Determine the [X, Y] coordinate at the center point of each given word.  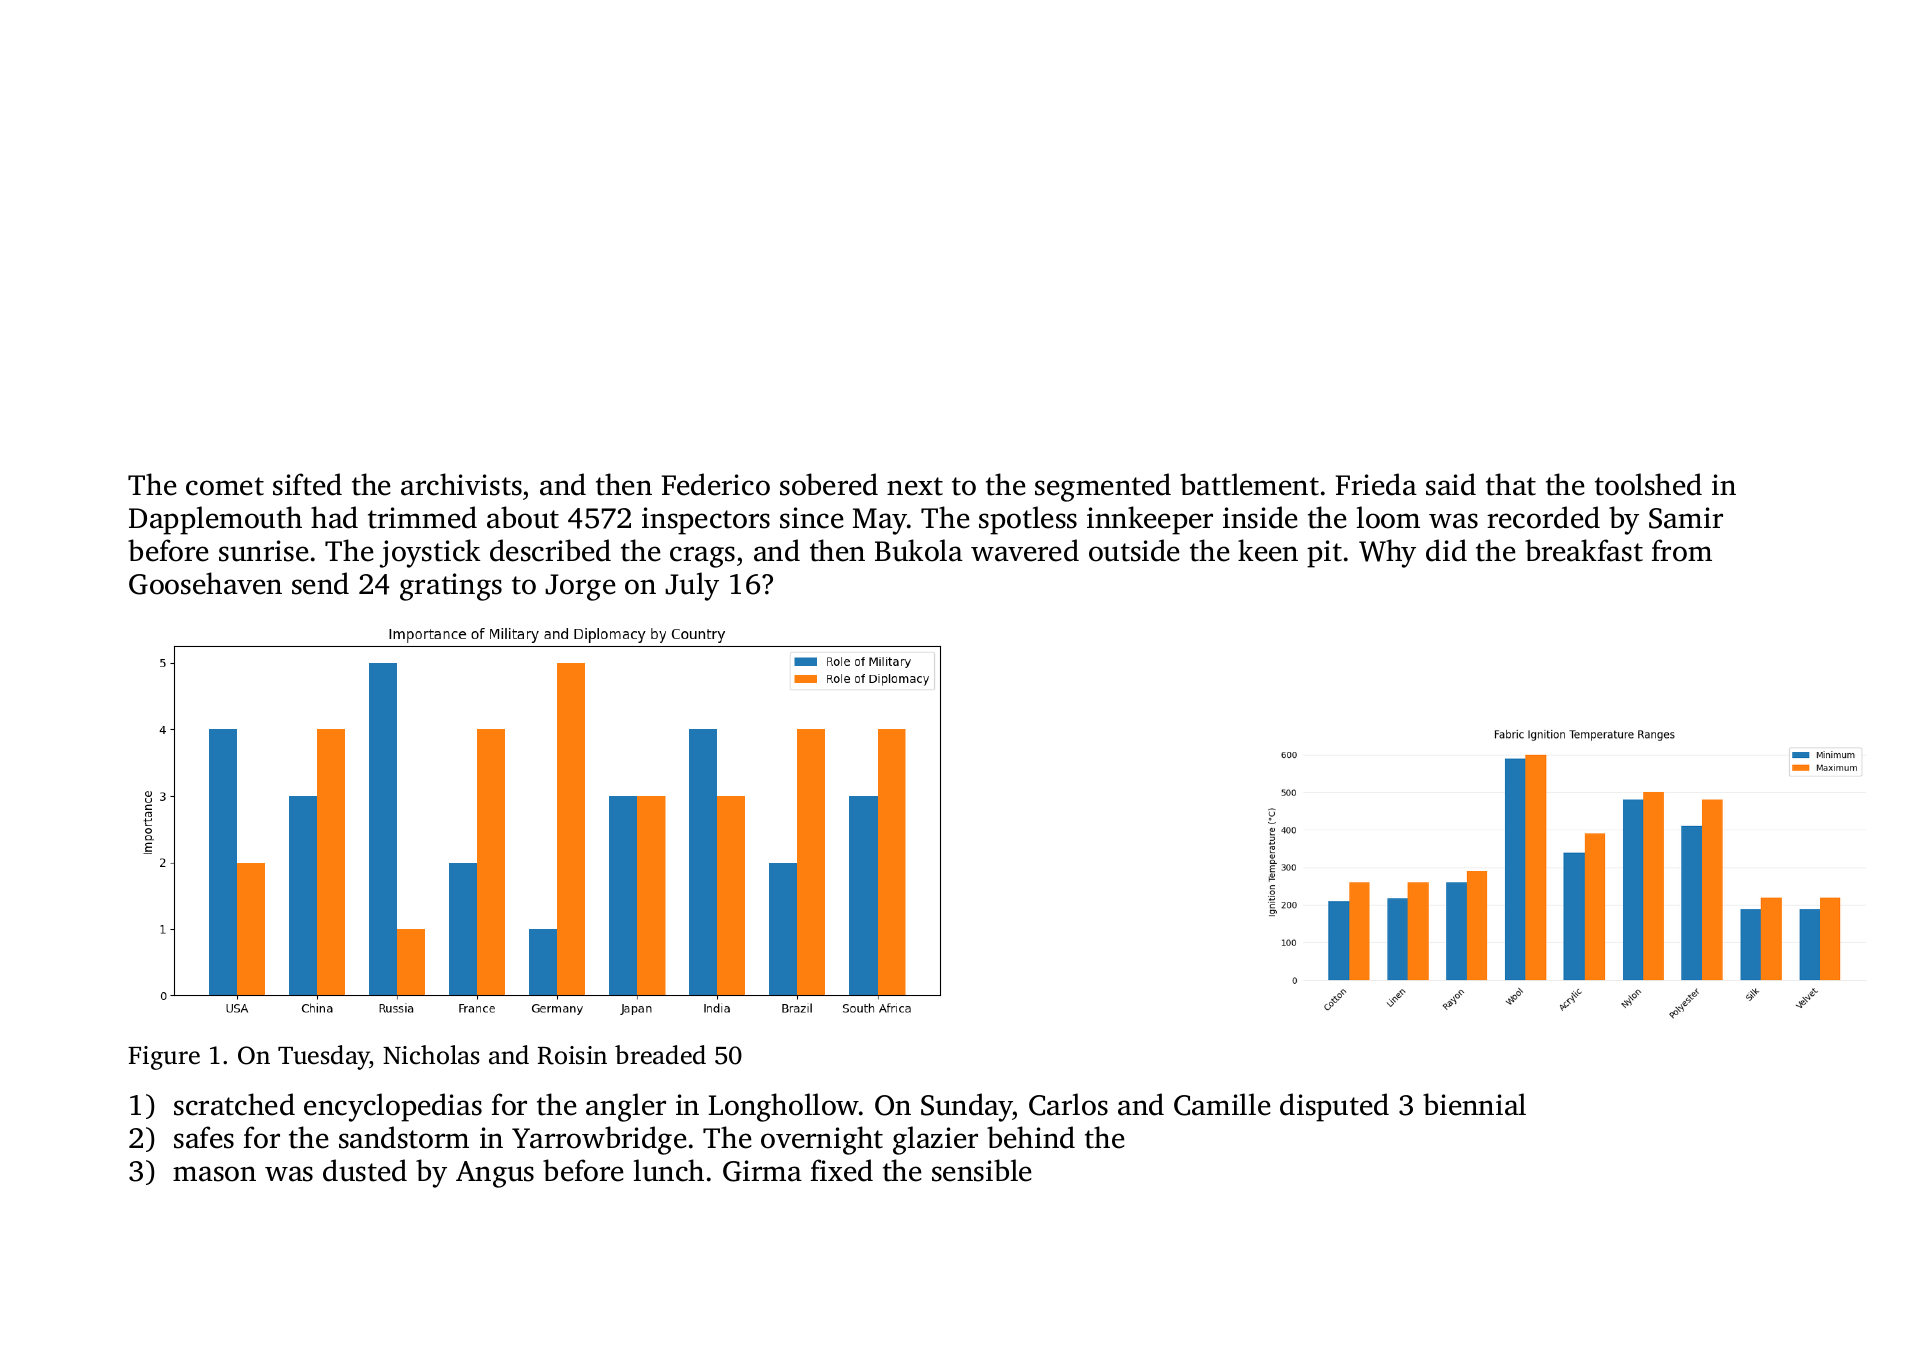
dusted [365, 1170]
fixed [842, 1170]
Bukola [919, 550]
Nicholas [431, 1055]
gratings [451, 587]
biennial [1474, 1104]
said [1451, 484]
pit [1324, 554]
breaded [660, 1055]
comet [225, 486]
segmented [1103, 487]
